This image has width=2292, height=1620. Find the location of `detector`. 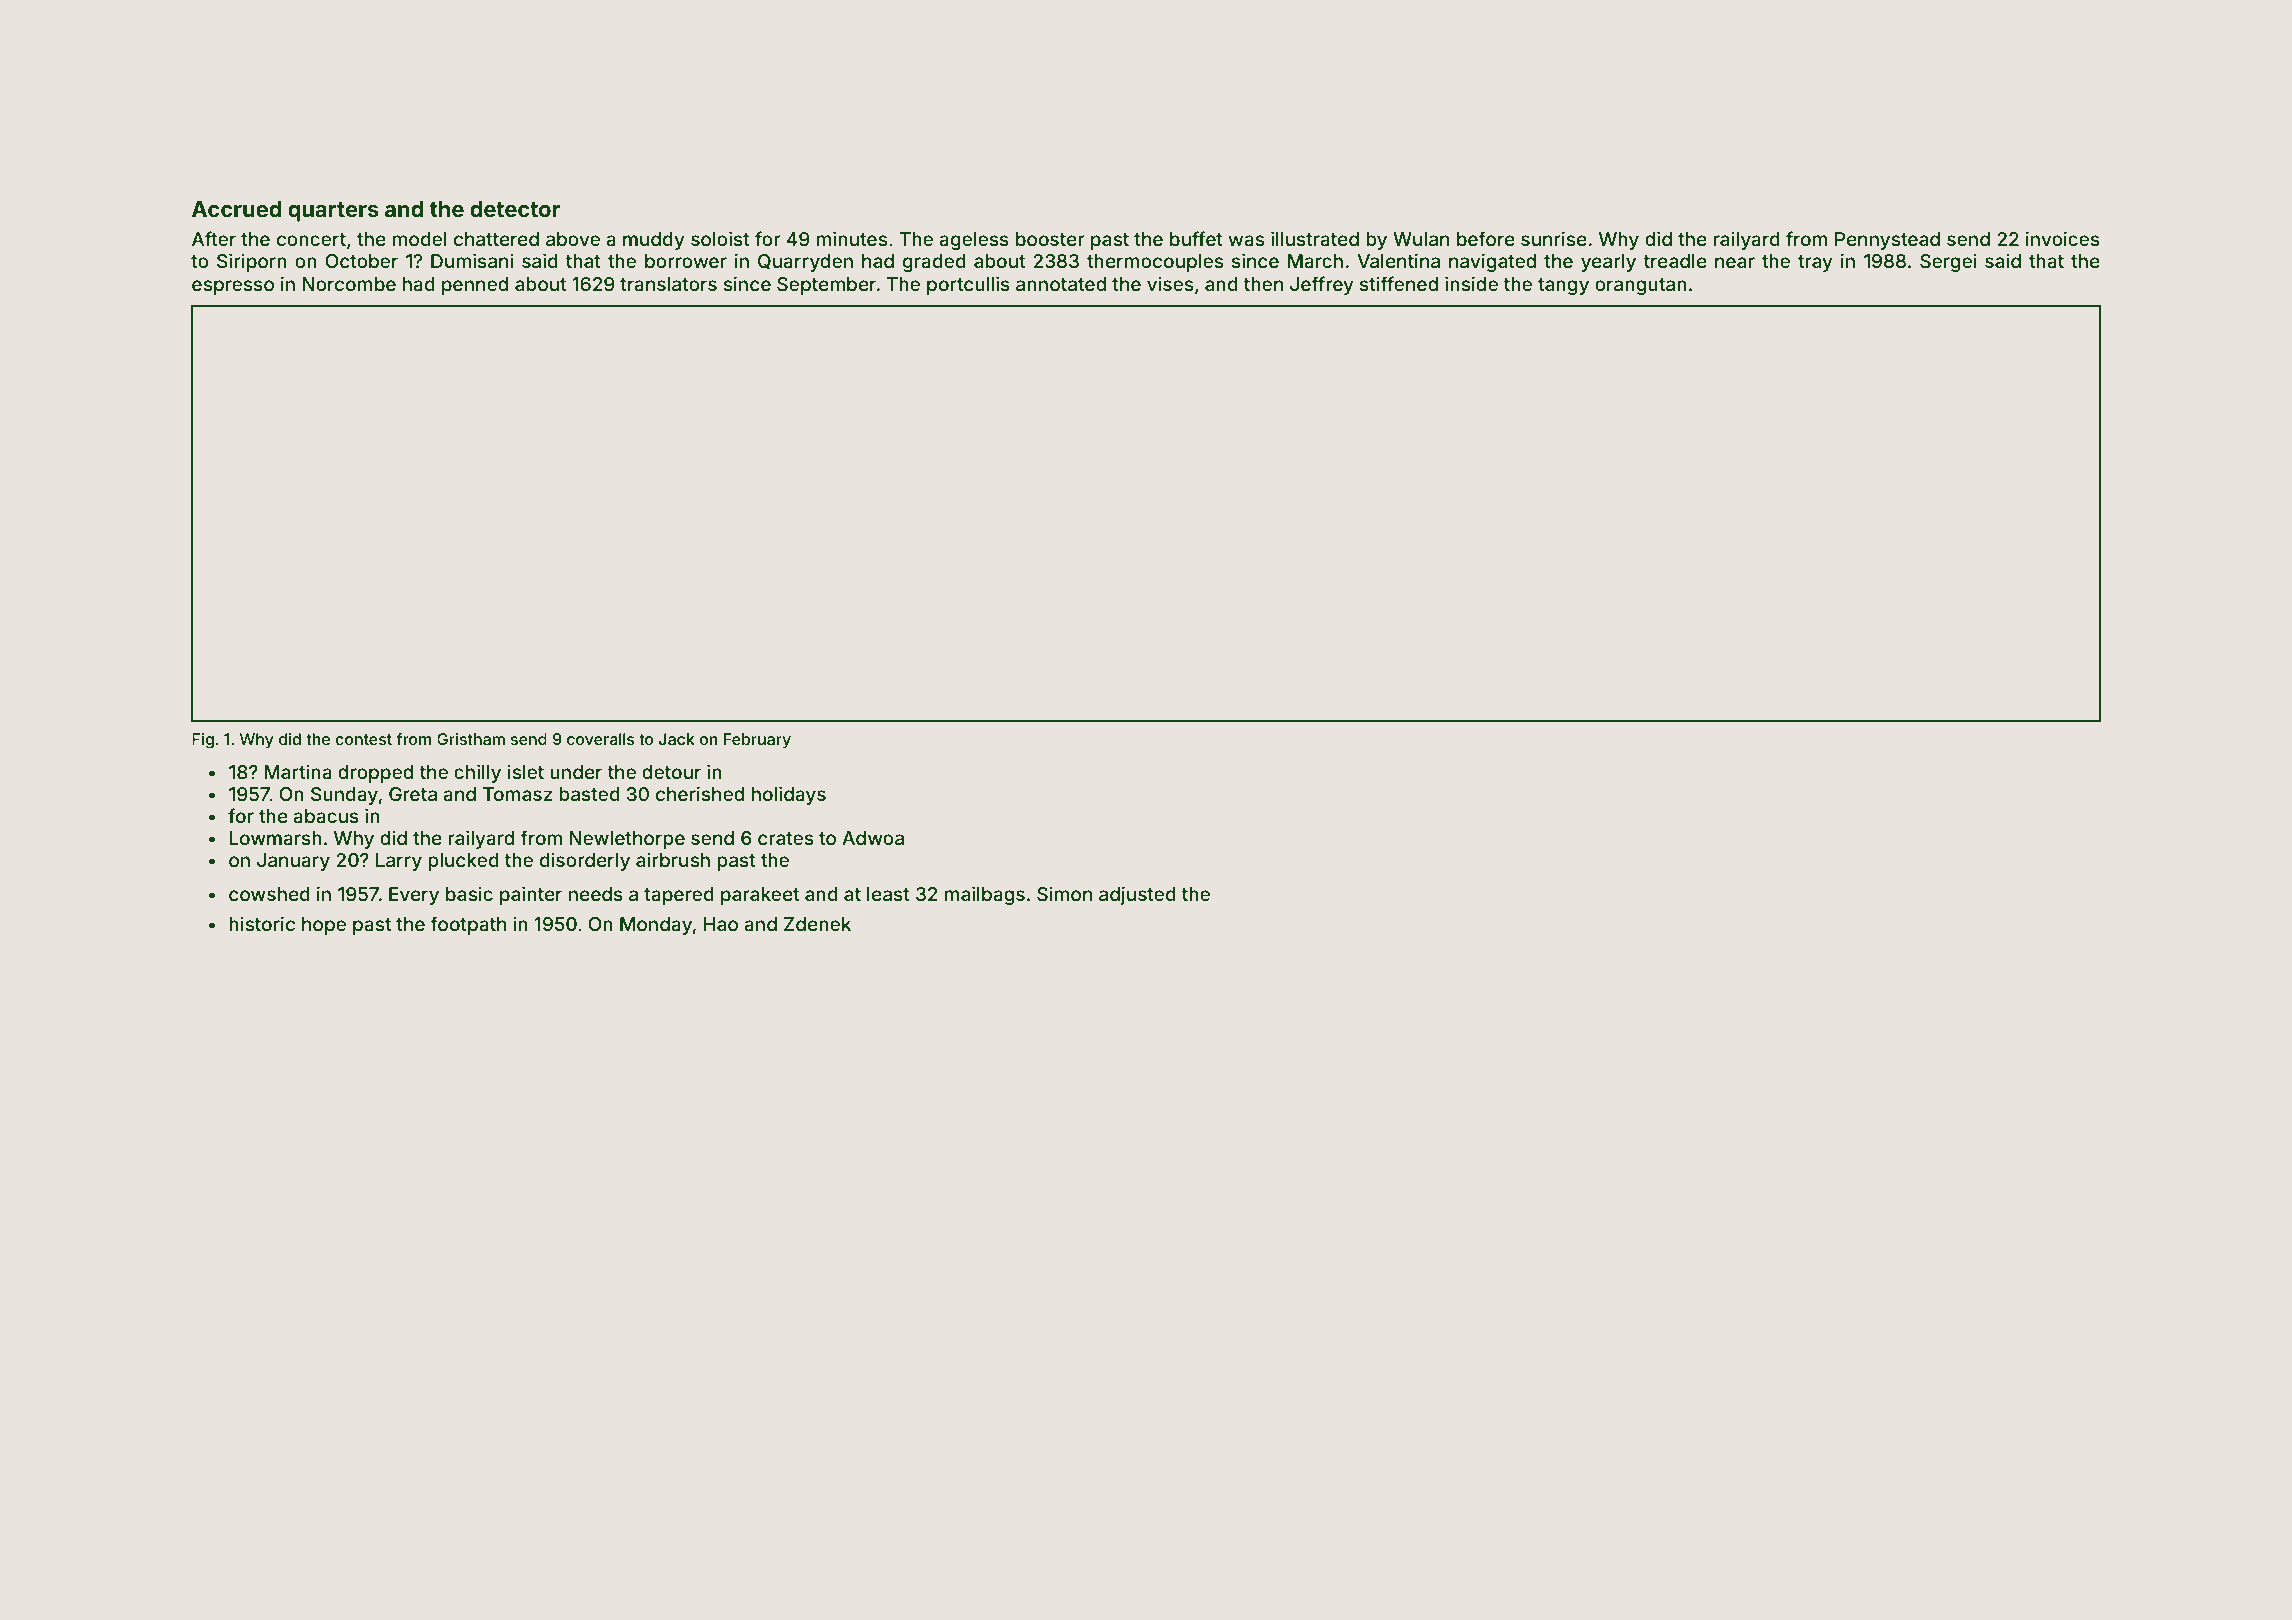

detector is located at coordinates (515, 209).
